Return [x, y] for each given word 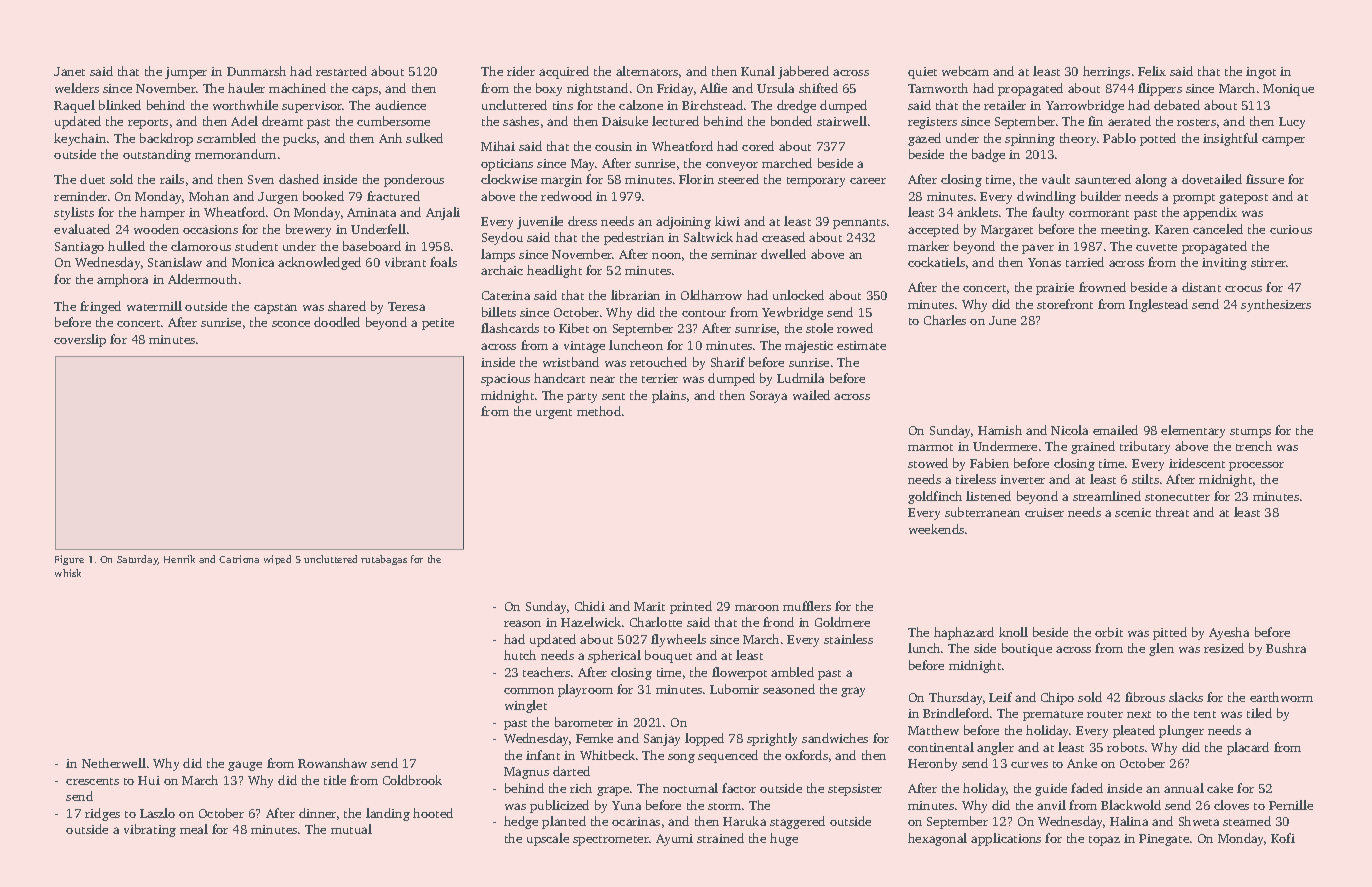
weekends [936, 529]
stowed [928, 463]
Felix [1152, 71]
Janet [69, 71]
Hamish [1000, 430]
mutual [351, 829]
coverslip [80, 340]
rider [521, 71]
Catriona [239, 559]
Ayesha [1229, 633]
